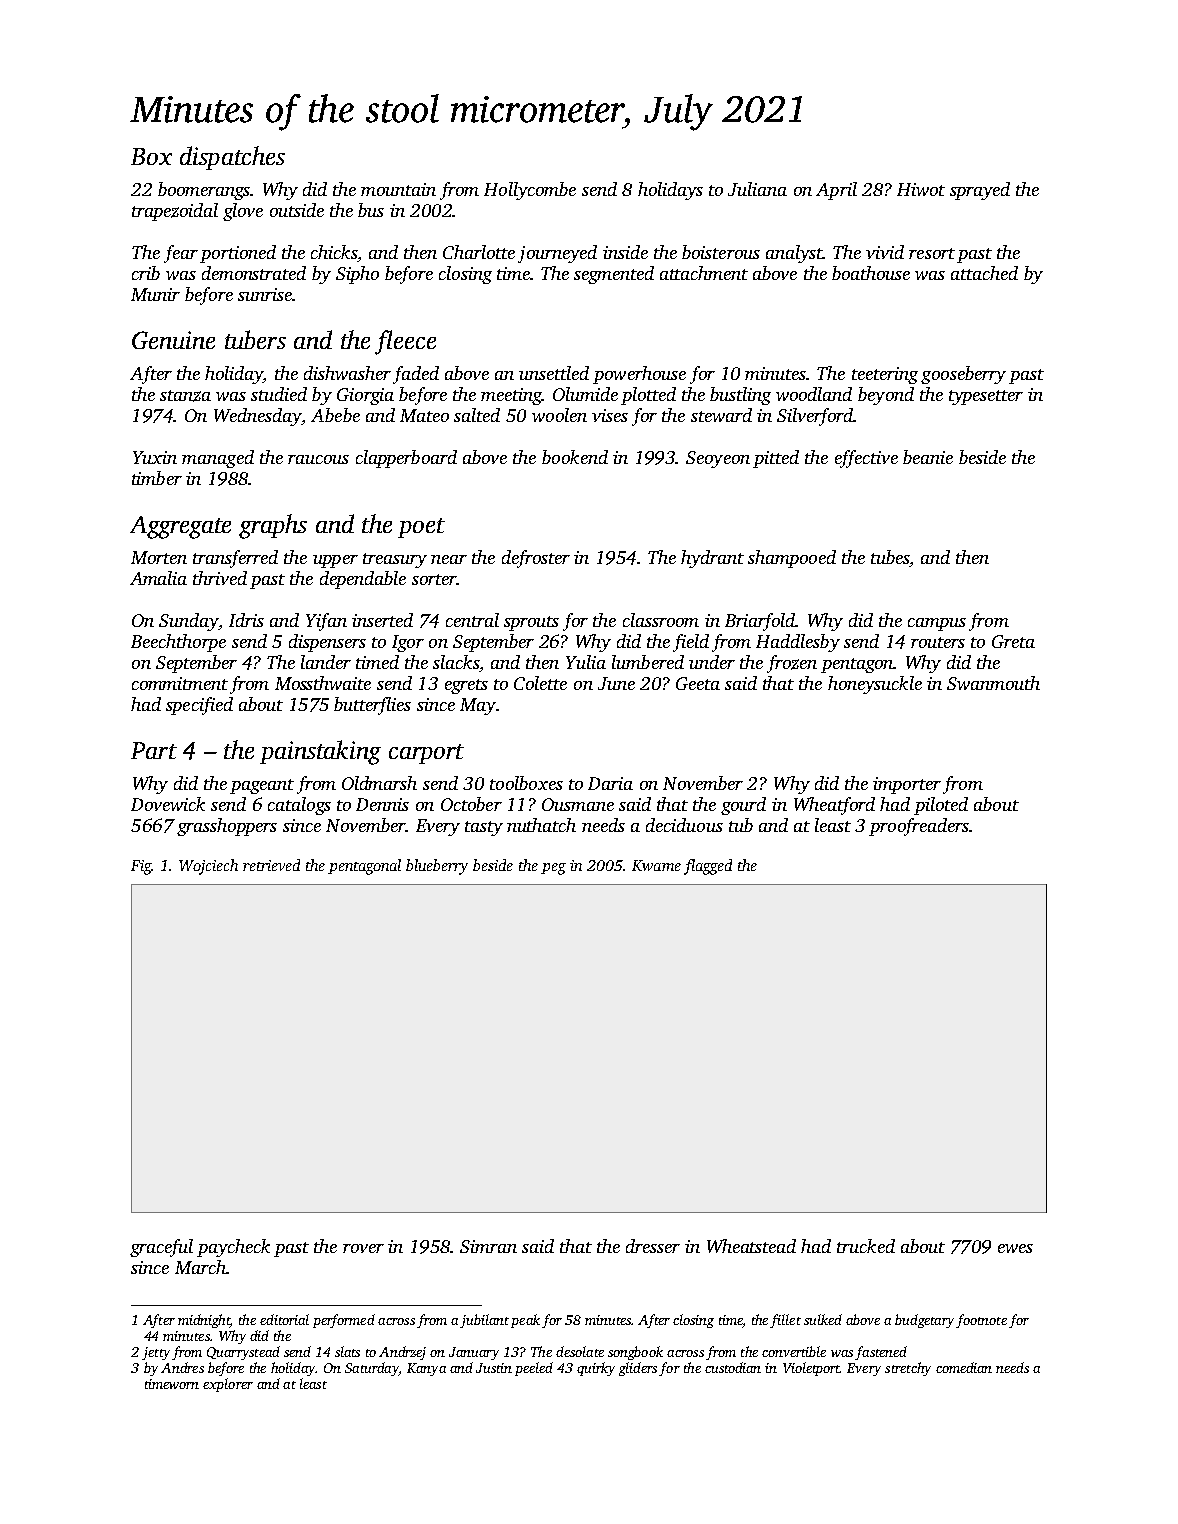 This image has width=1178, height=1524. I want to click on ewes, so click(1015, 1248).
